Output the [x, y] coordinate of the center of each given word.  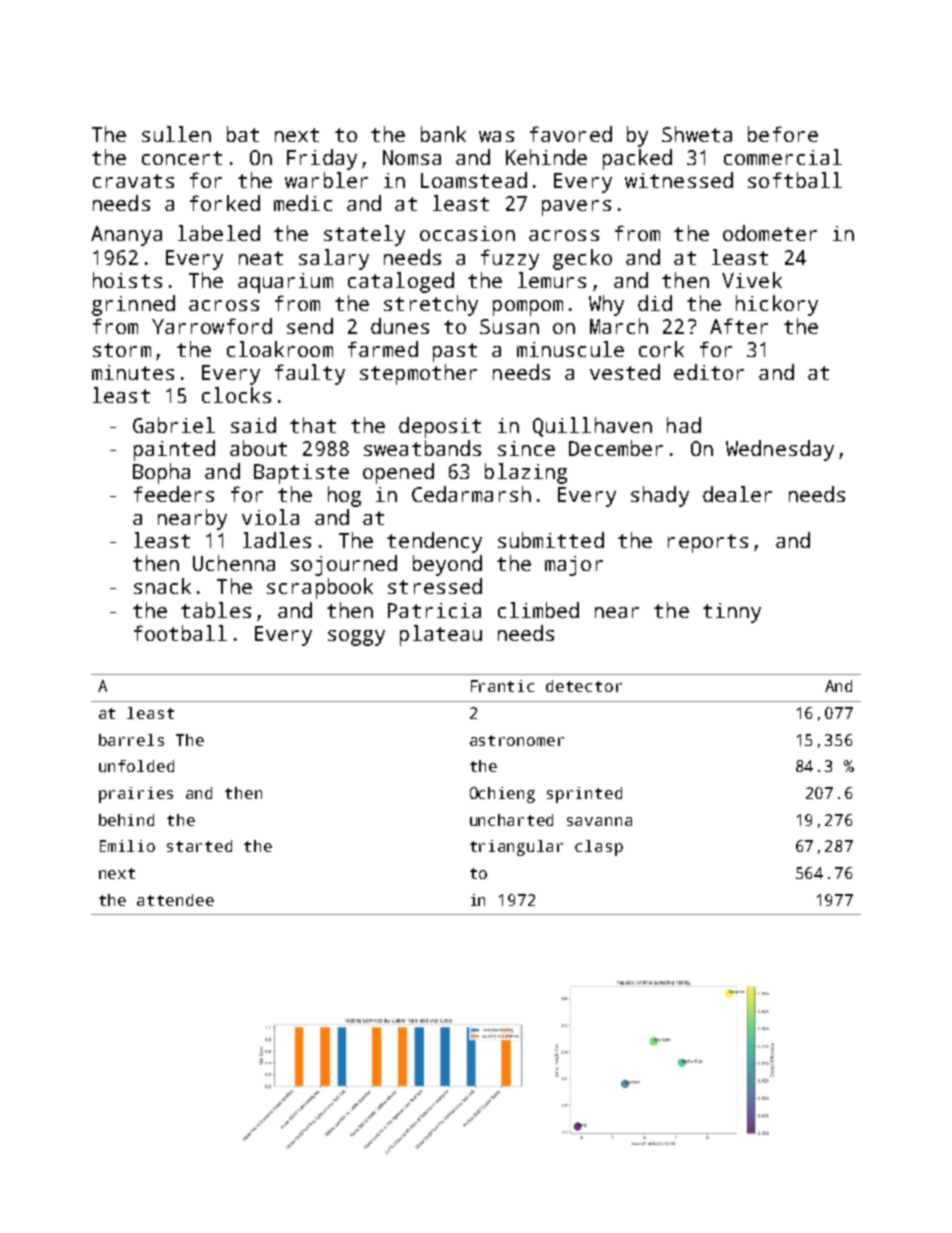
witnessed [679, 180]
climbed [538, 610]
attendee [175, 900]
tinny [732, 613]
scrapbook [320, 588]
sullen [176, 134]
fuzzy [510, 259]
